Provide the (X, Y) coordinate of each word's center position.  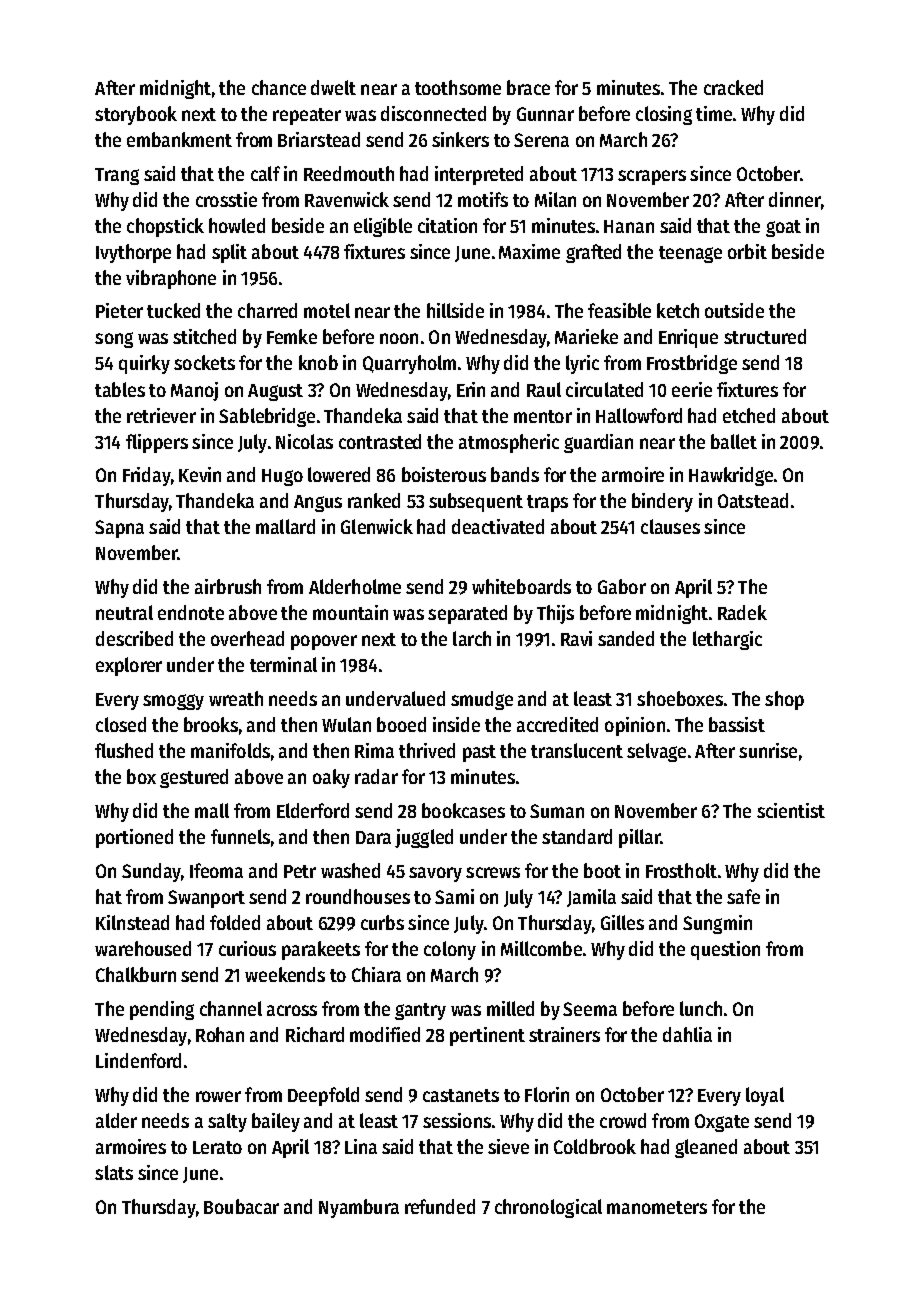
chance (279, 87)
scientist (791, 810)
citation (447, 225)
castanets (461, 1095)
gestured (194, 778)
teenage (690, 254)
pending (162, 1010)
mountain (350, 612)
